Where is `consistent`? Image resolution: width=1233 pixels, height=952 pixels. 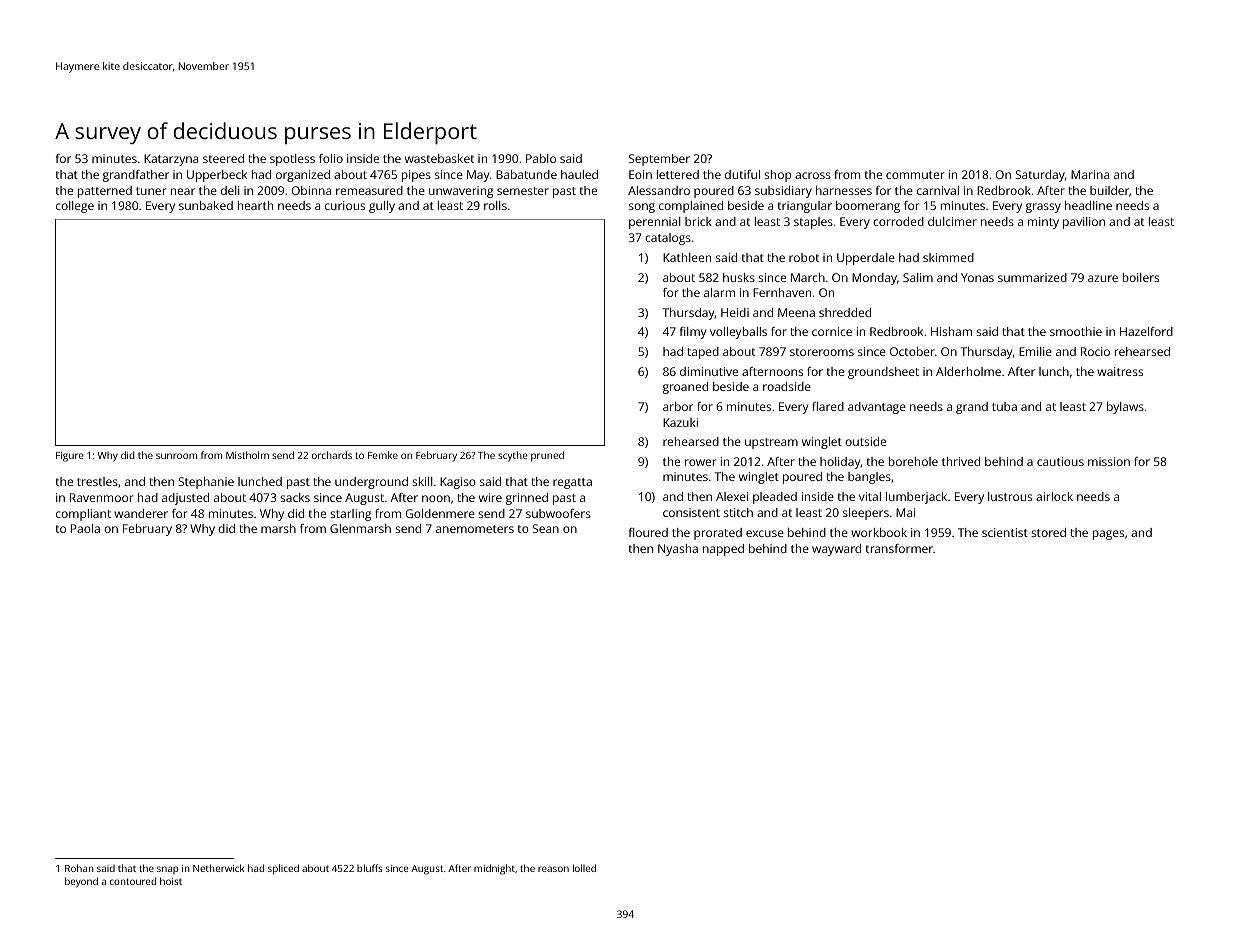 consistent is located at coordinates (691, 512).
